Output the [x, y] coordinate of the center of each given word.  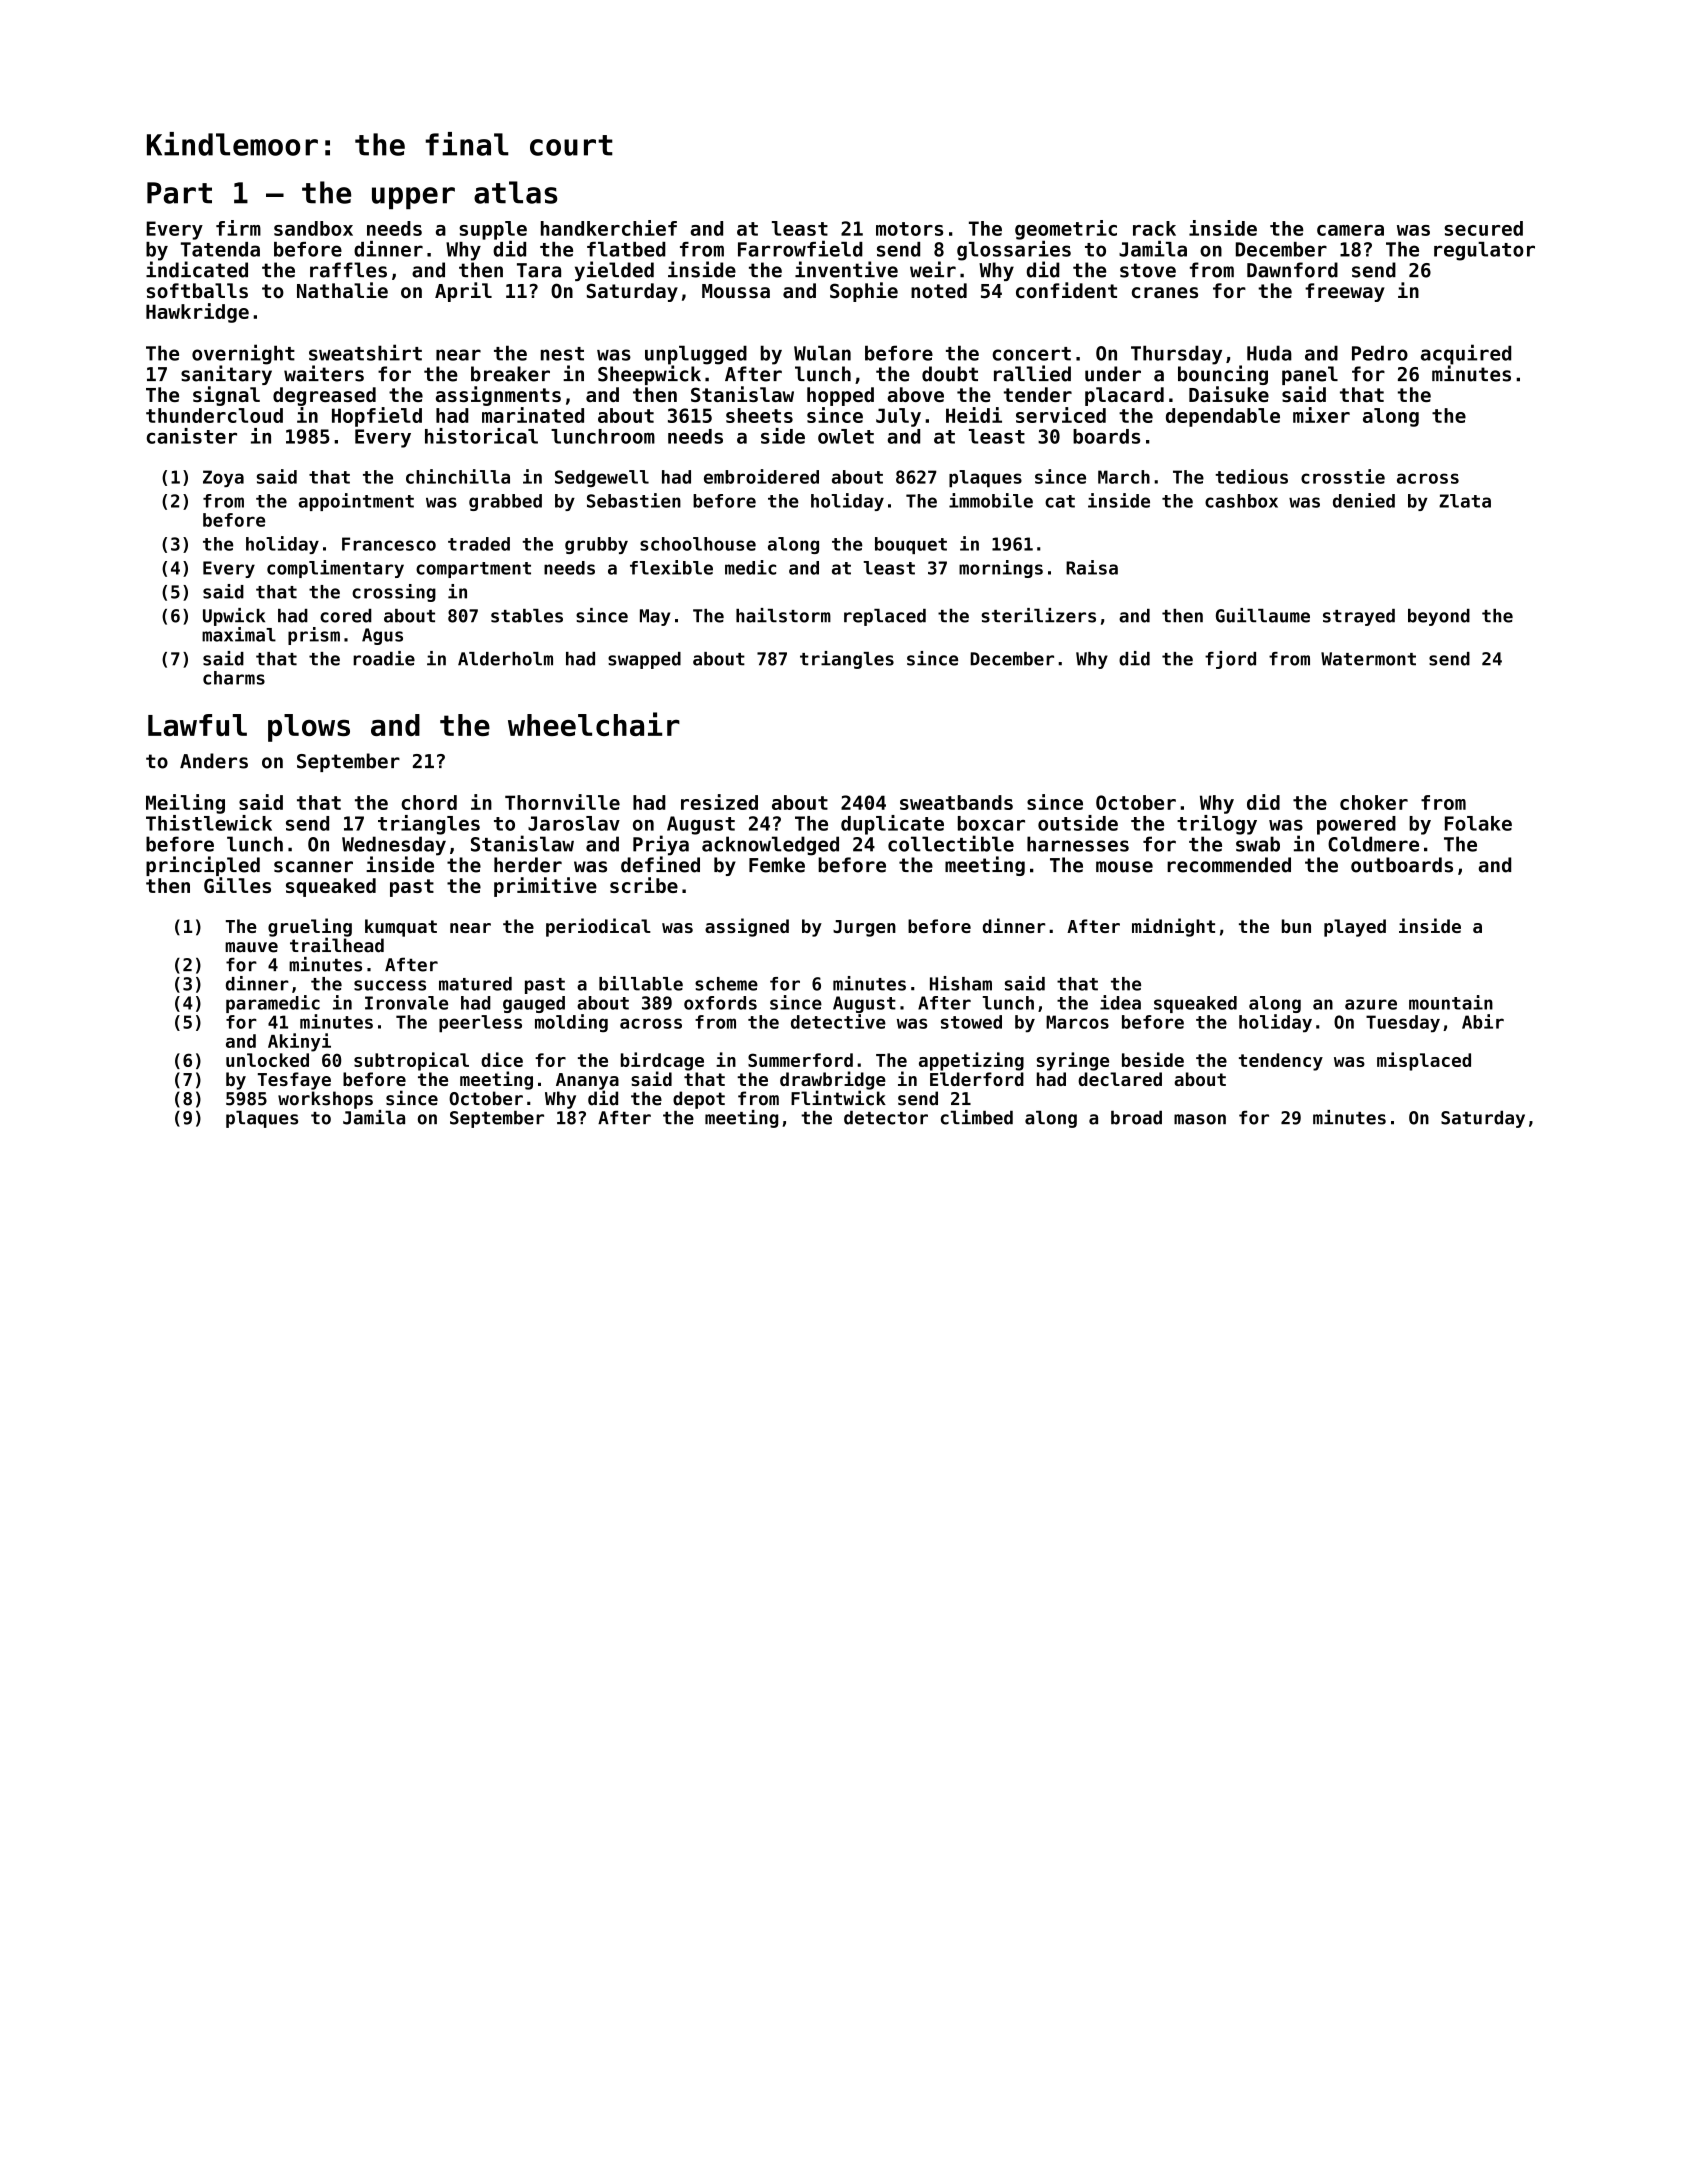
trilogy [1217, 825]
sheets [759, 415]
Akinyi [299, 1042]
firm [238, 228]
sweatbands [956, 802]
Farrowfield [800, 249]
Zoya [223, 478]
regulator [1484, 251]
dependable [1223, 417]
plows [309, 728]
